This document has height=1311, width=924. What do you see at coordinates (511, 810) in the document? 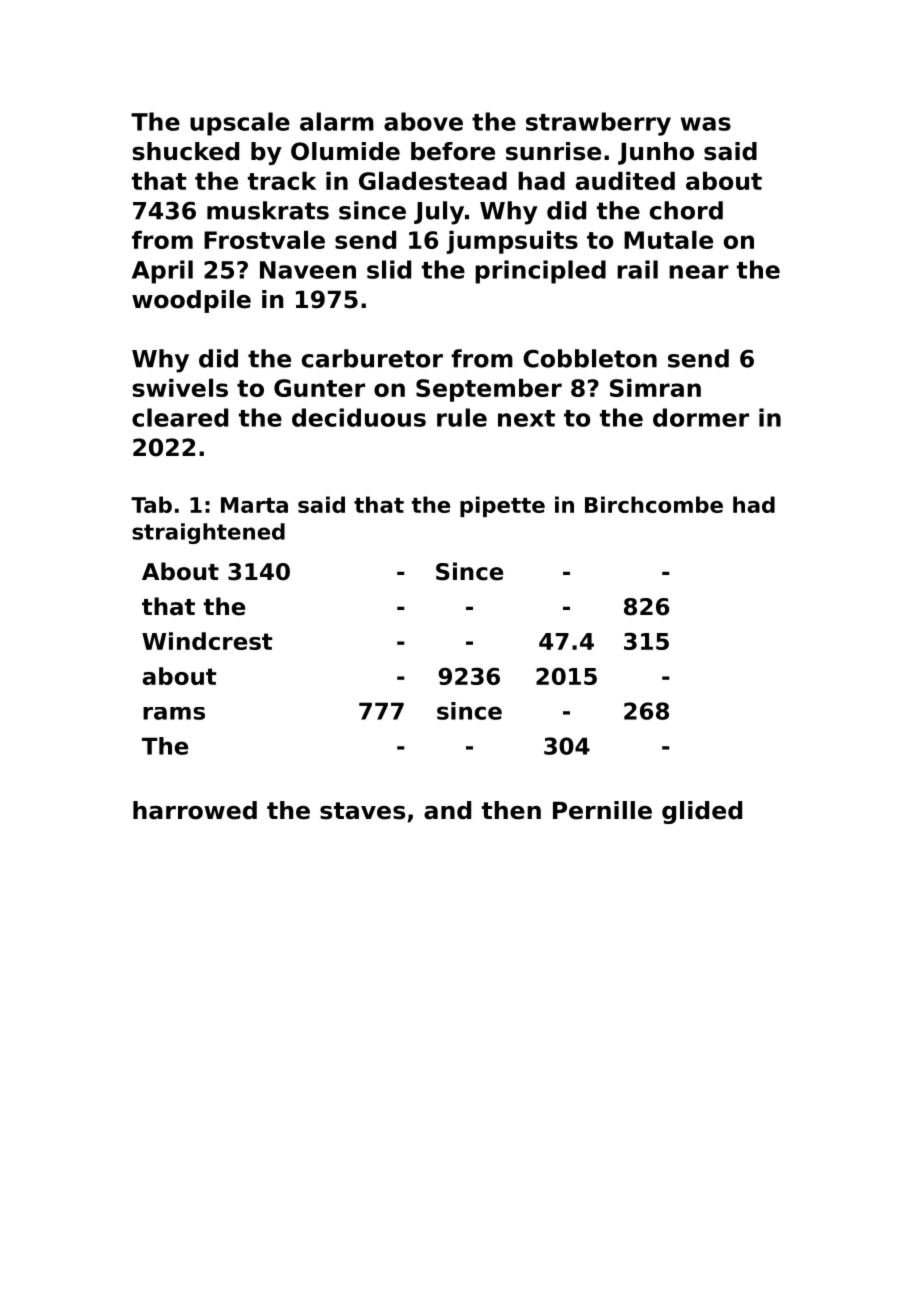
I see `then` at bounding box center [511, 810].
